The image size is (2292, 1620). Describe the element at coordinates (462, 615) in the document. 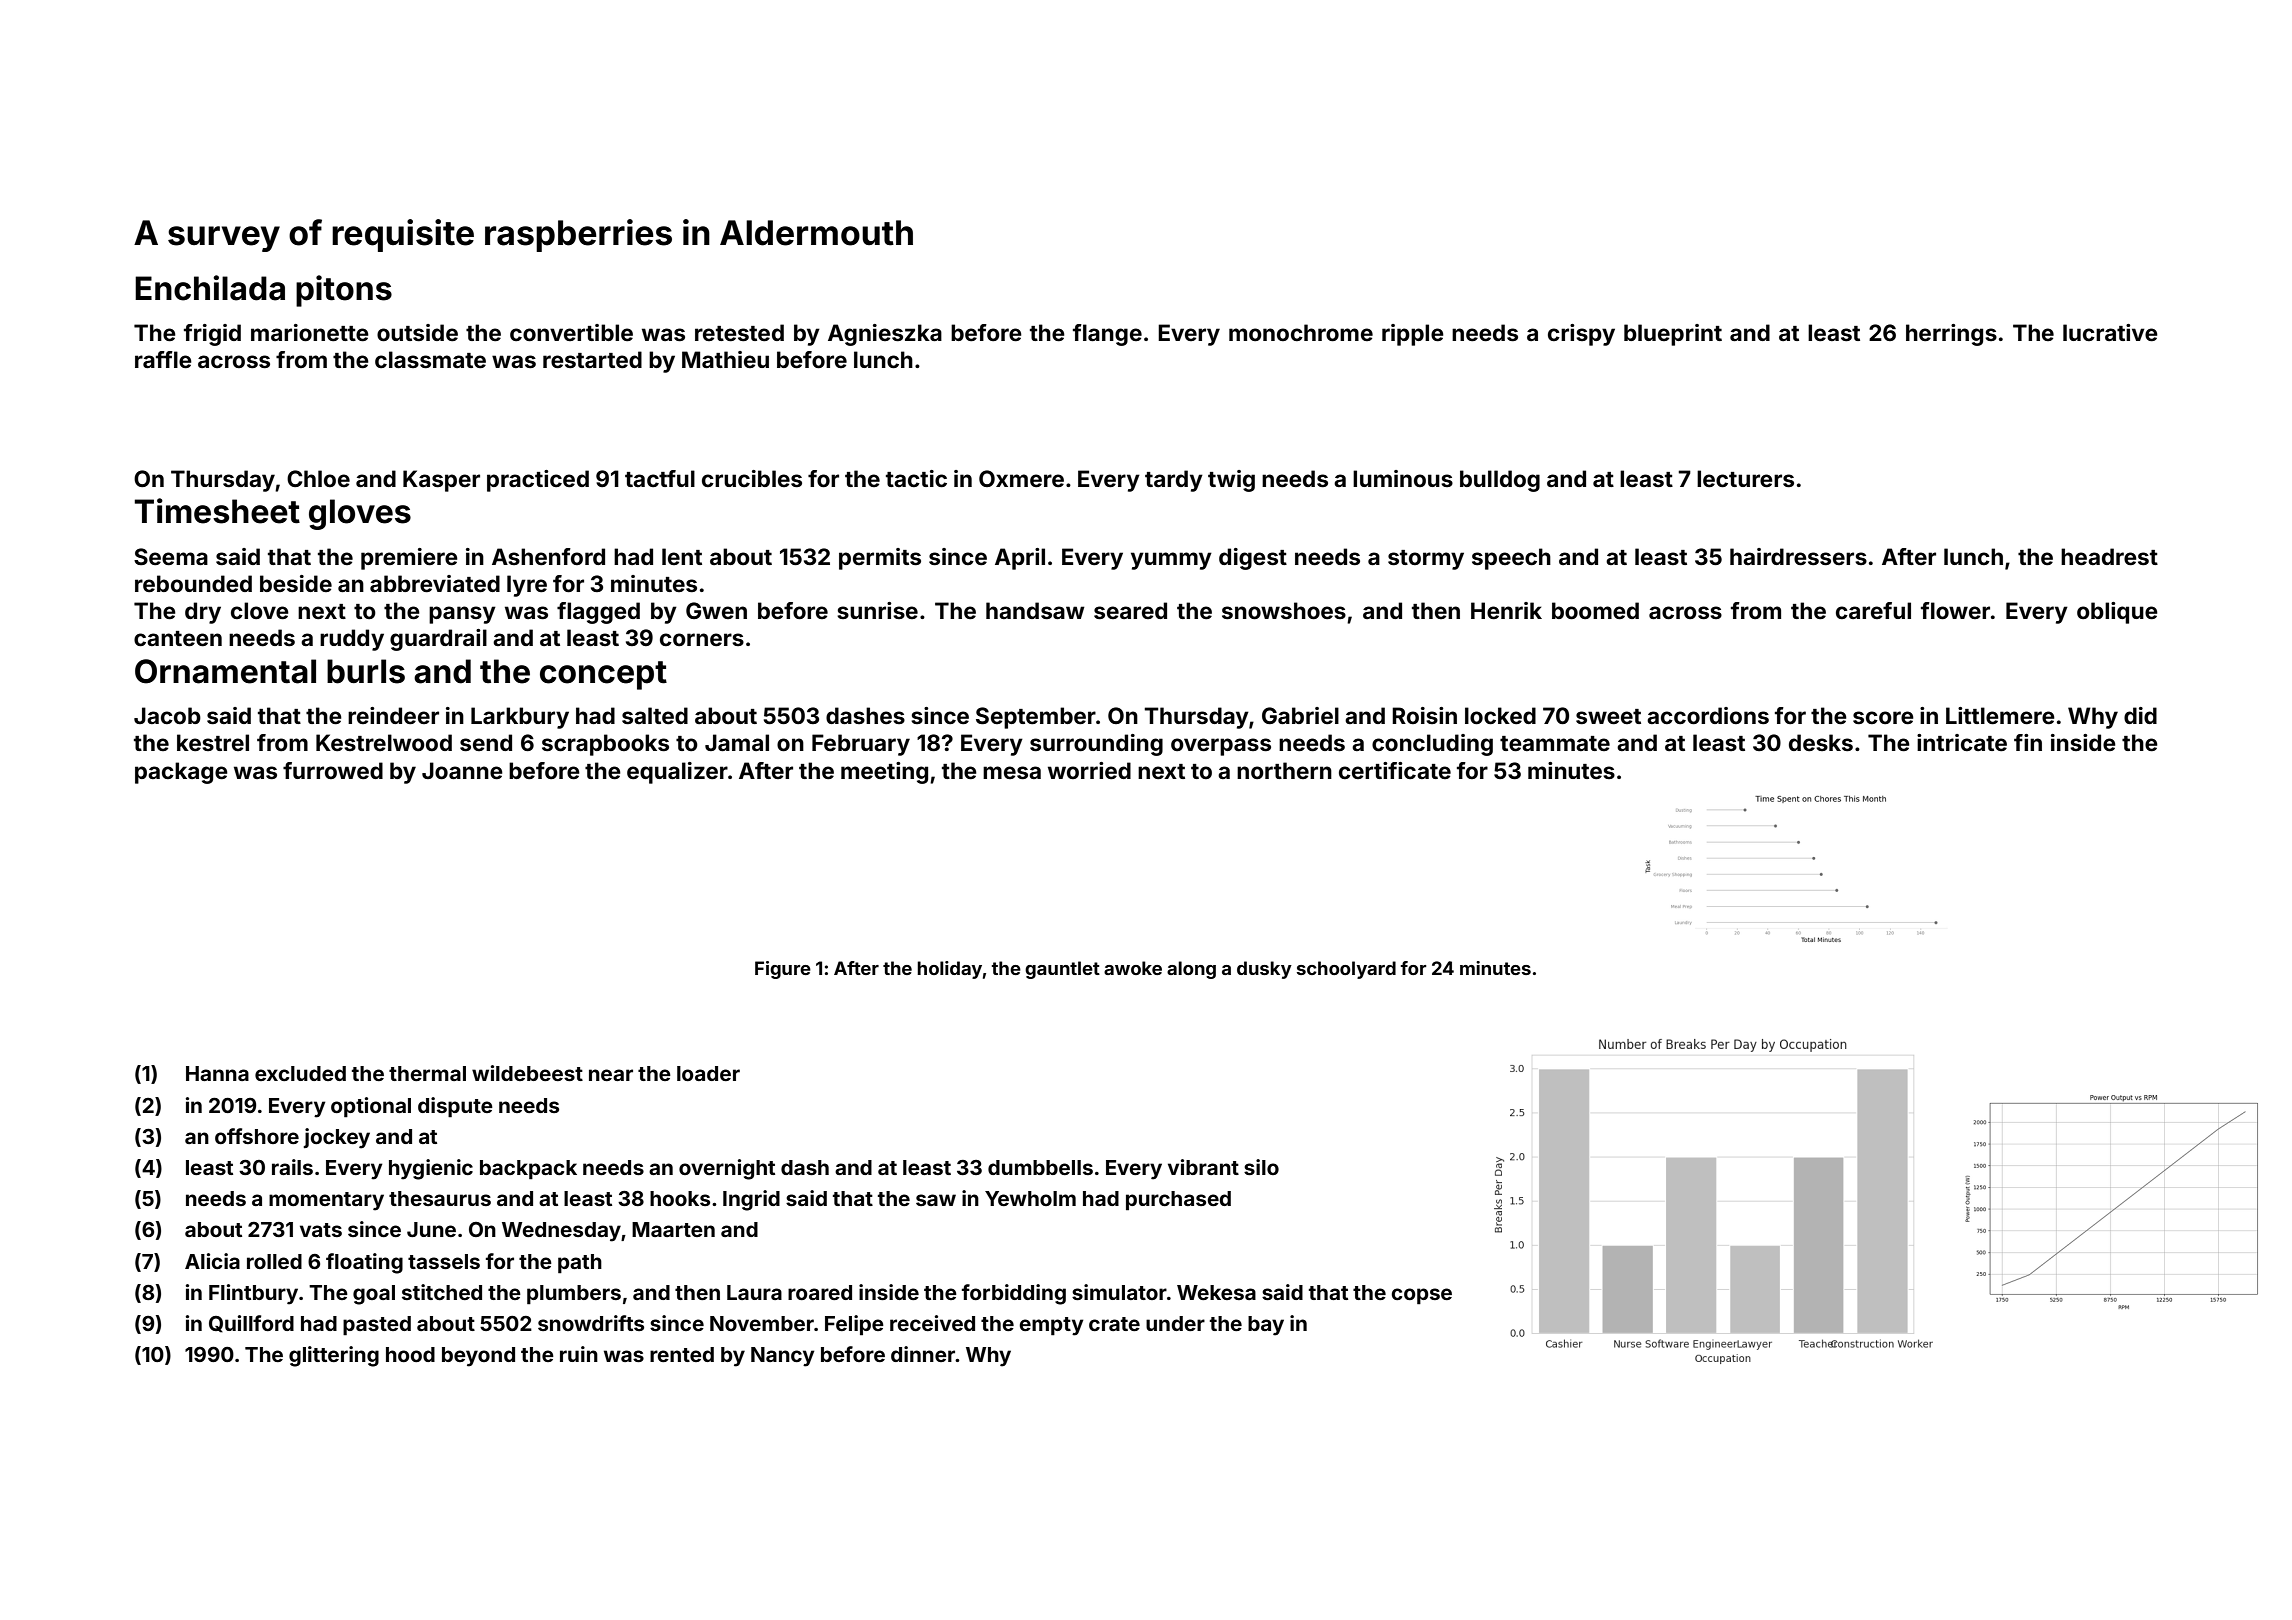

I see `pansy` at that location.
